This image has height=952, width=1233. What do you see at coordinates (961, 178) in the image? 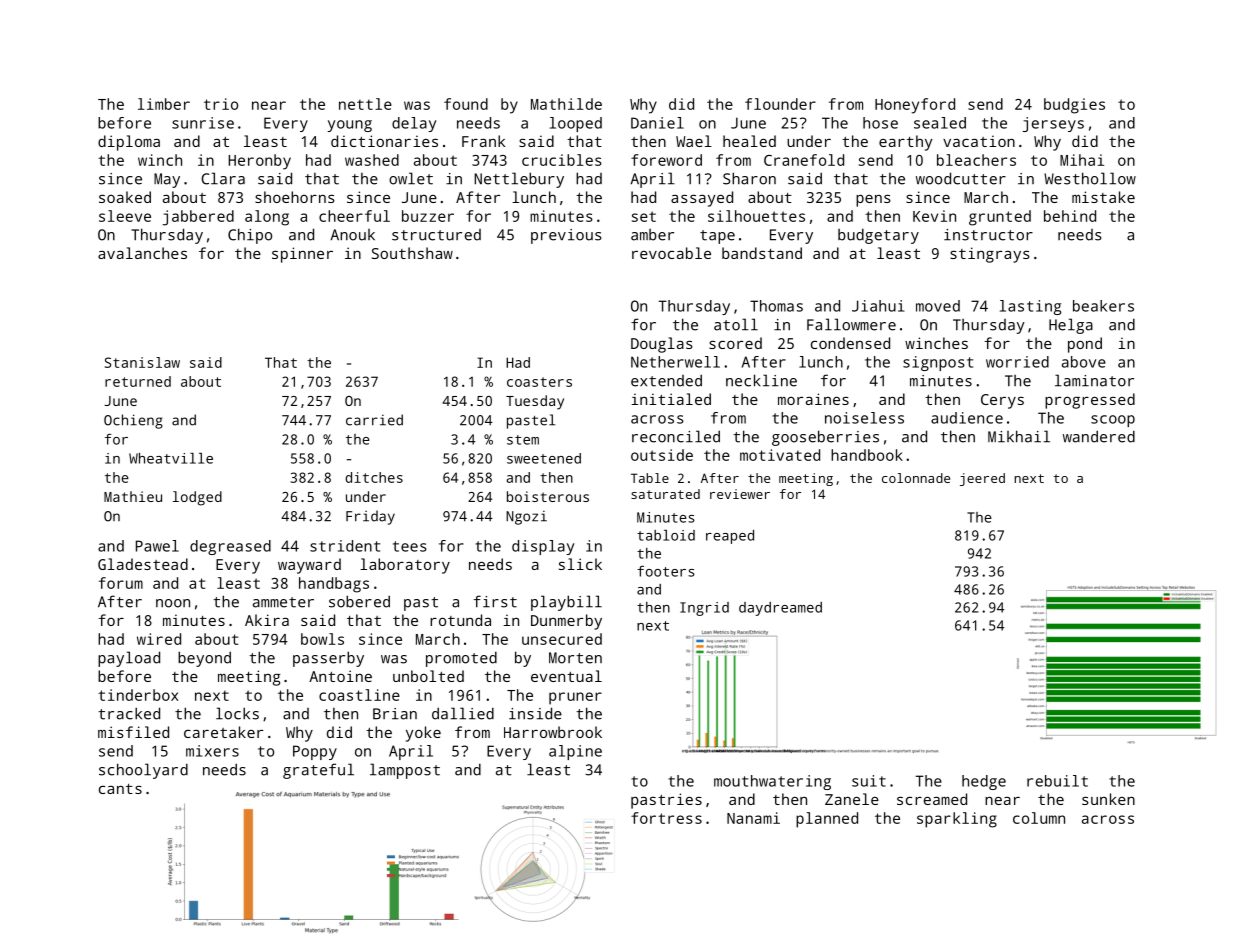
I see `woodcutter` at bounding box center [961, 178].
